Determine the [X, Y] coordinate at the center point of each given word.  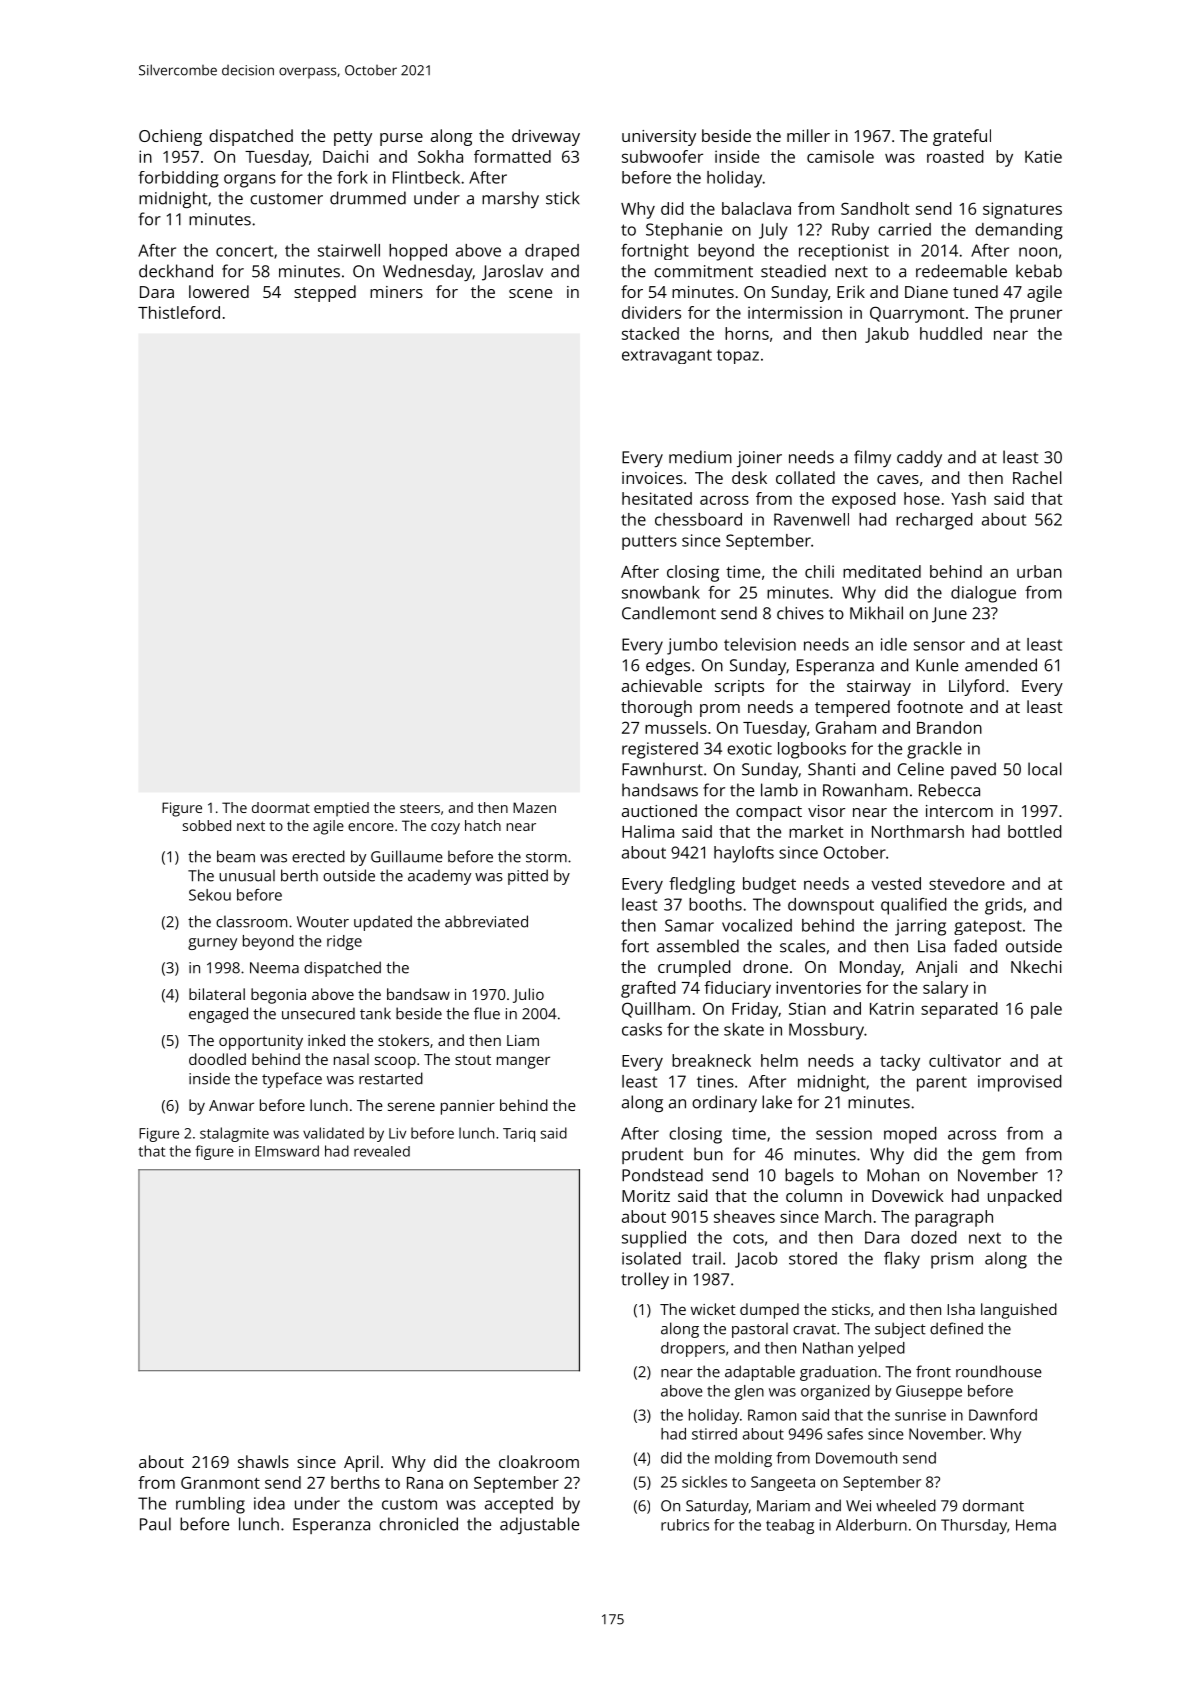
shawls [263, 1461]
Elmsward [287, 1151]
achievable [662, 685]
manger [523, 1062]
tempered [852, 708]
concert [244, 251]
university [659, 138]
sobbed [207, 825]
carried [904, 229]
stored [813, 1258]
